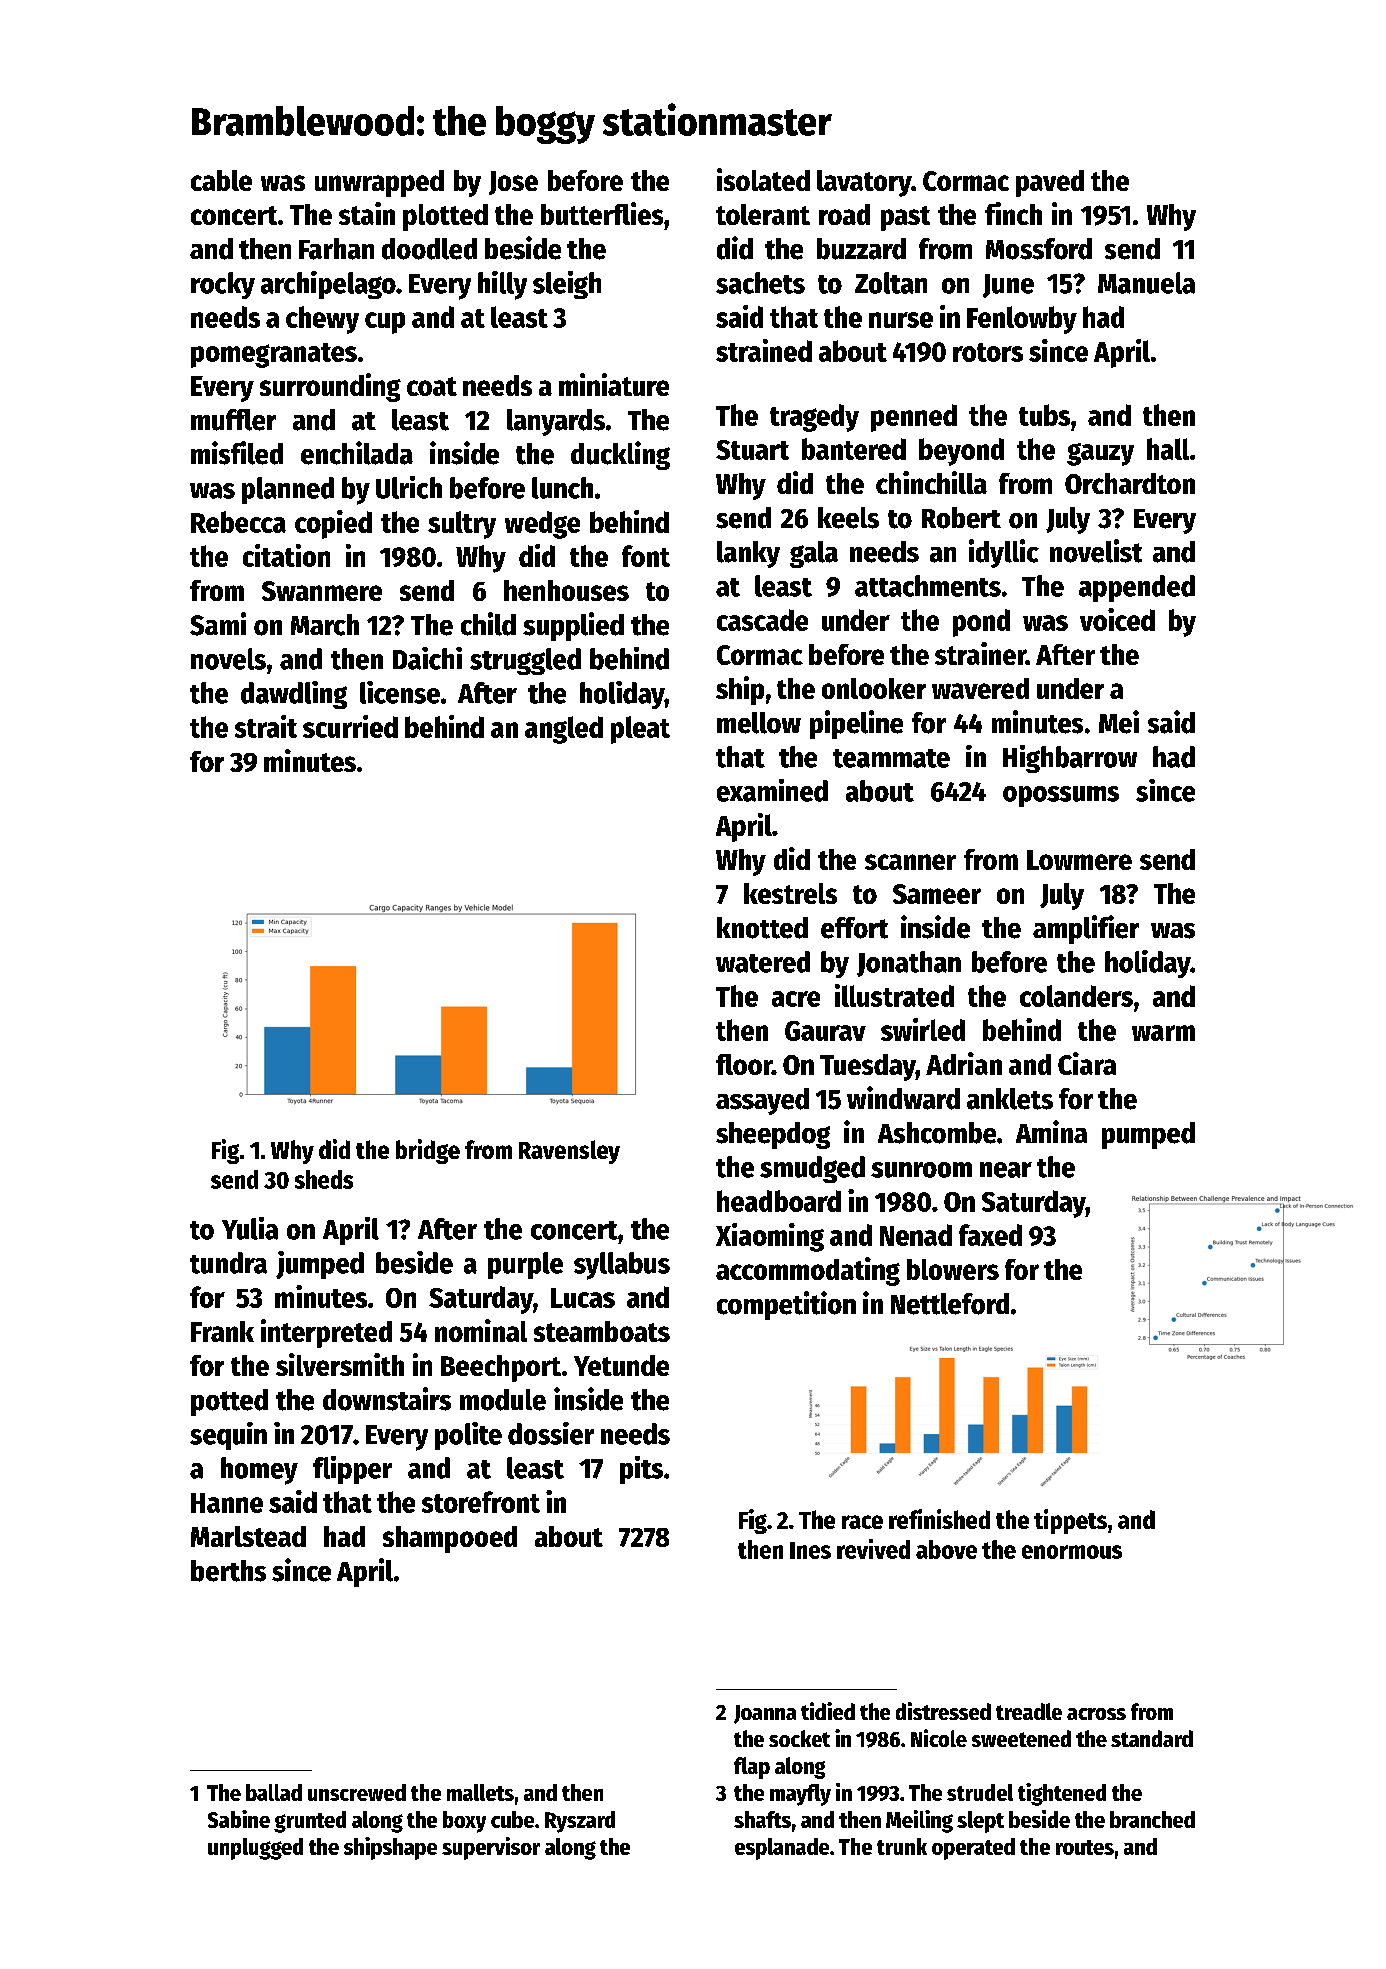 This page has width=1386, height=1969. Describe the element at coordinates (583, 1298) in the page. I see `Lucas` at that location.
